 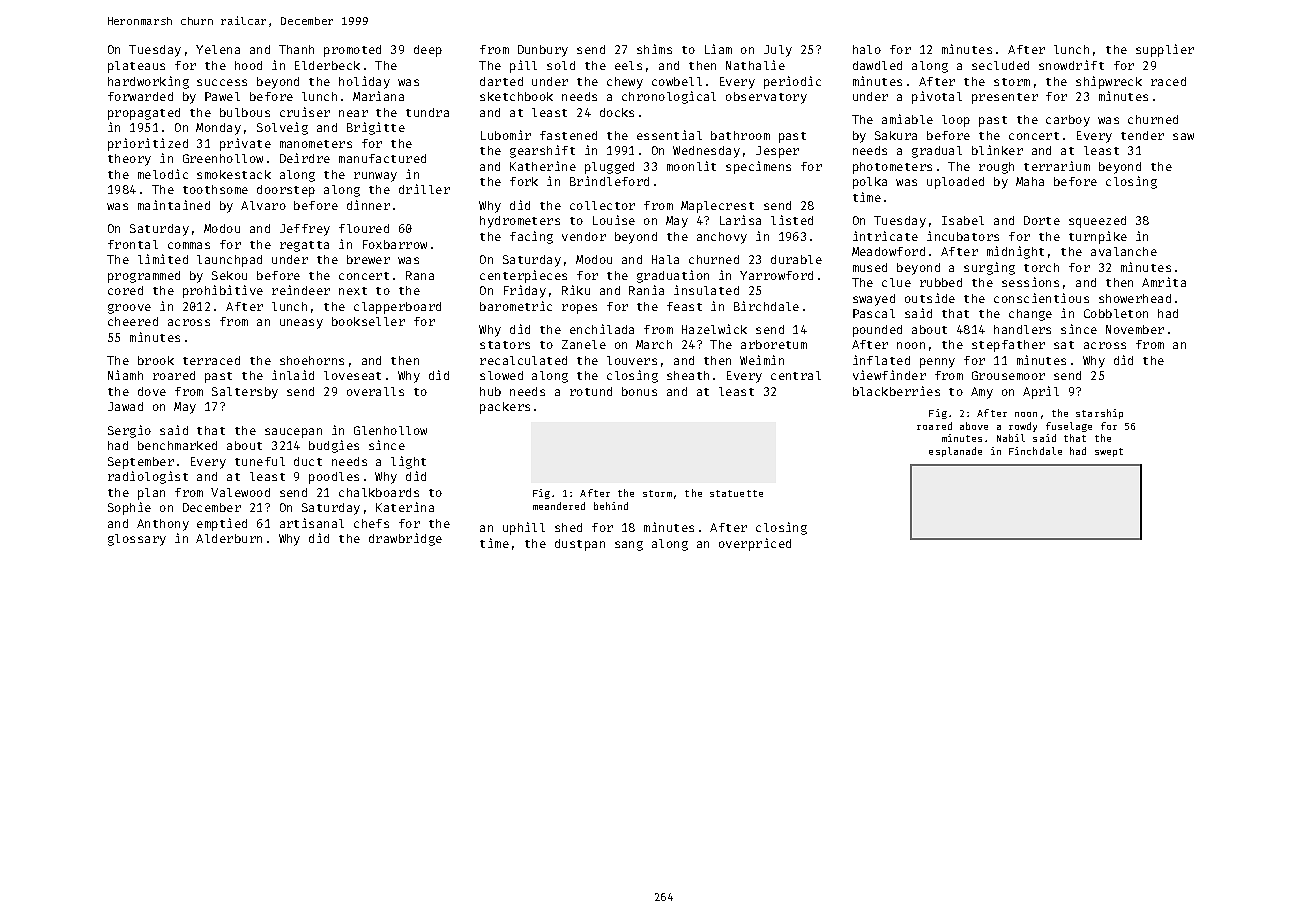 I want to click on Alvaro, so click(x=263, y=205).
